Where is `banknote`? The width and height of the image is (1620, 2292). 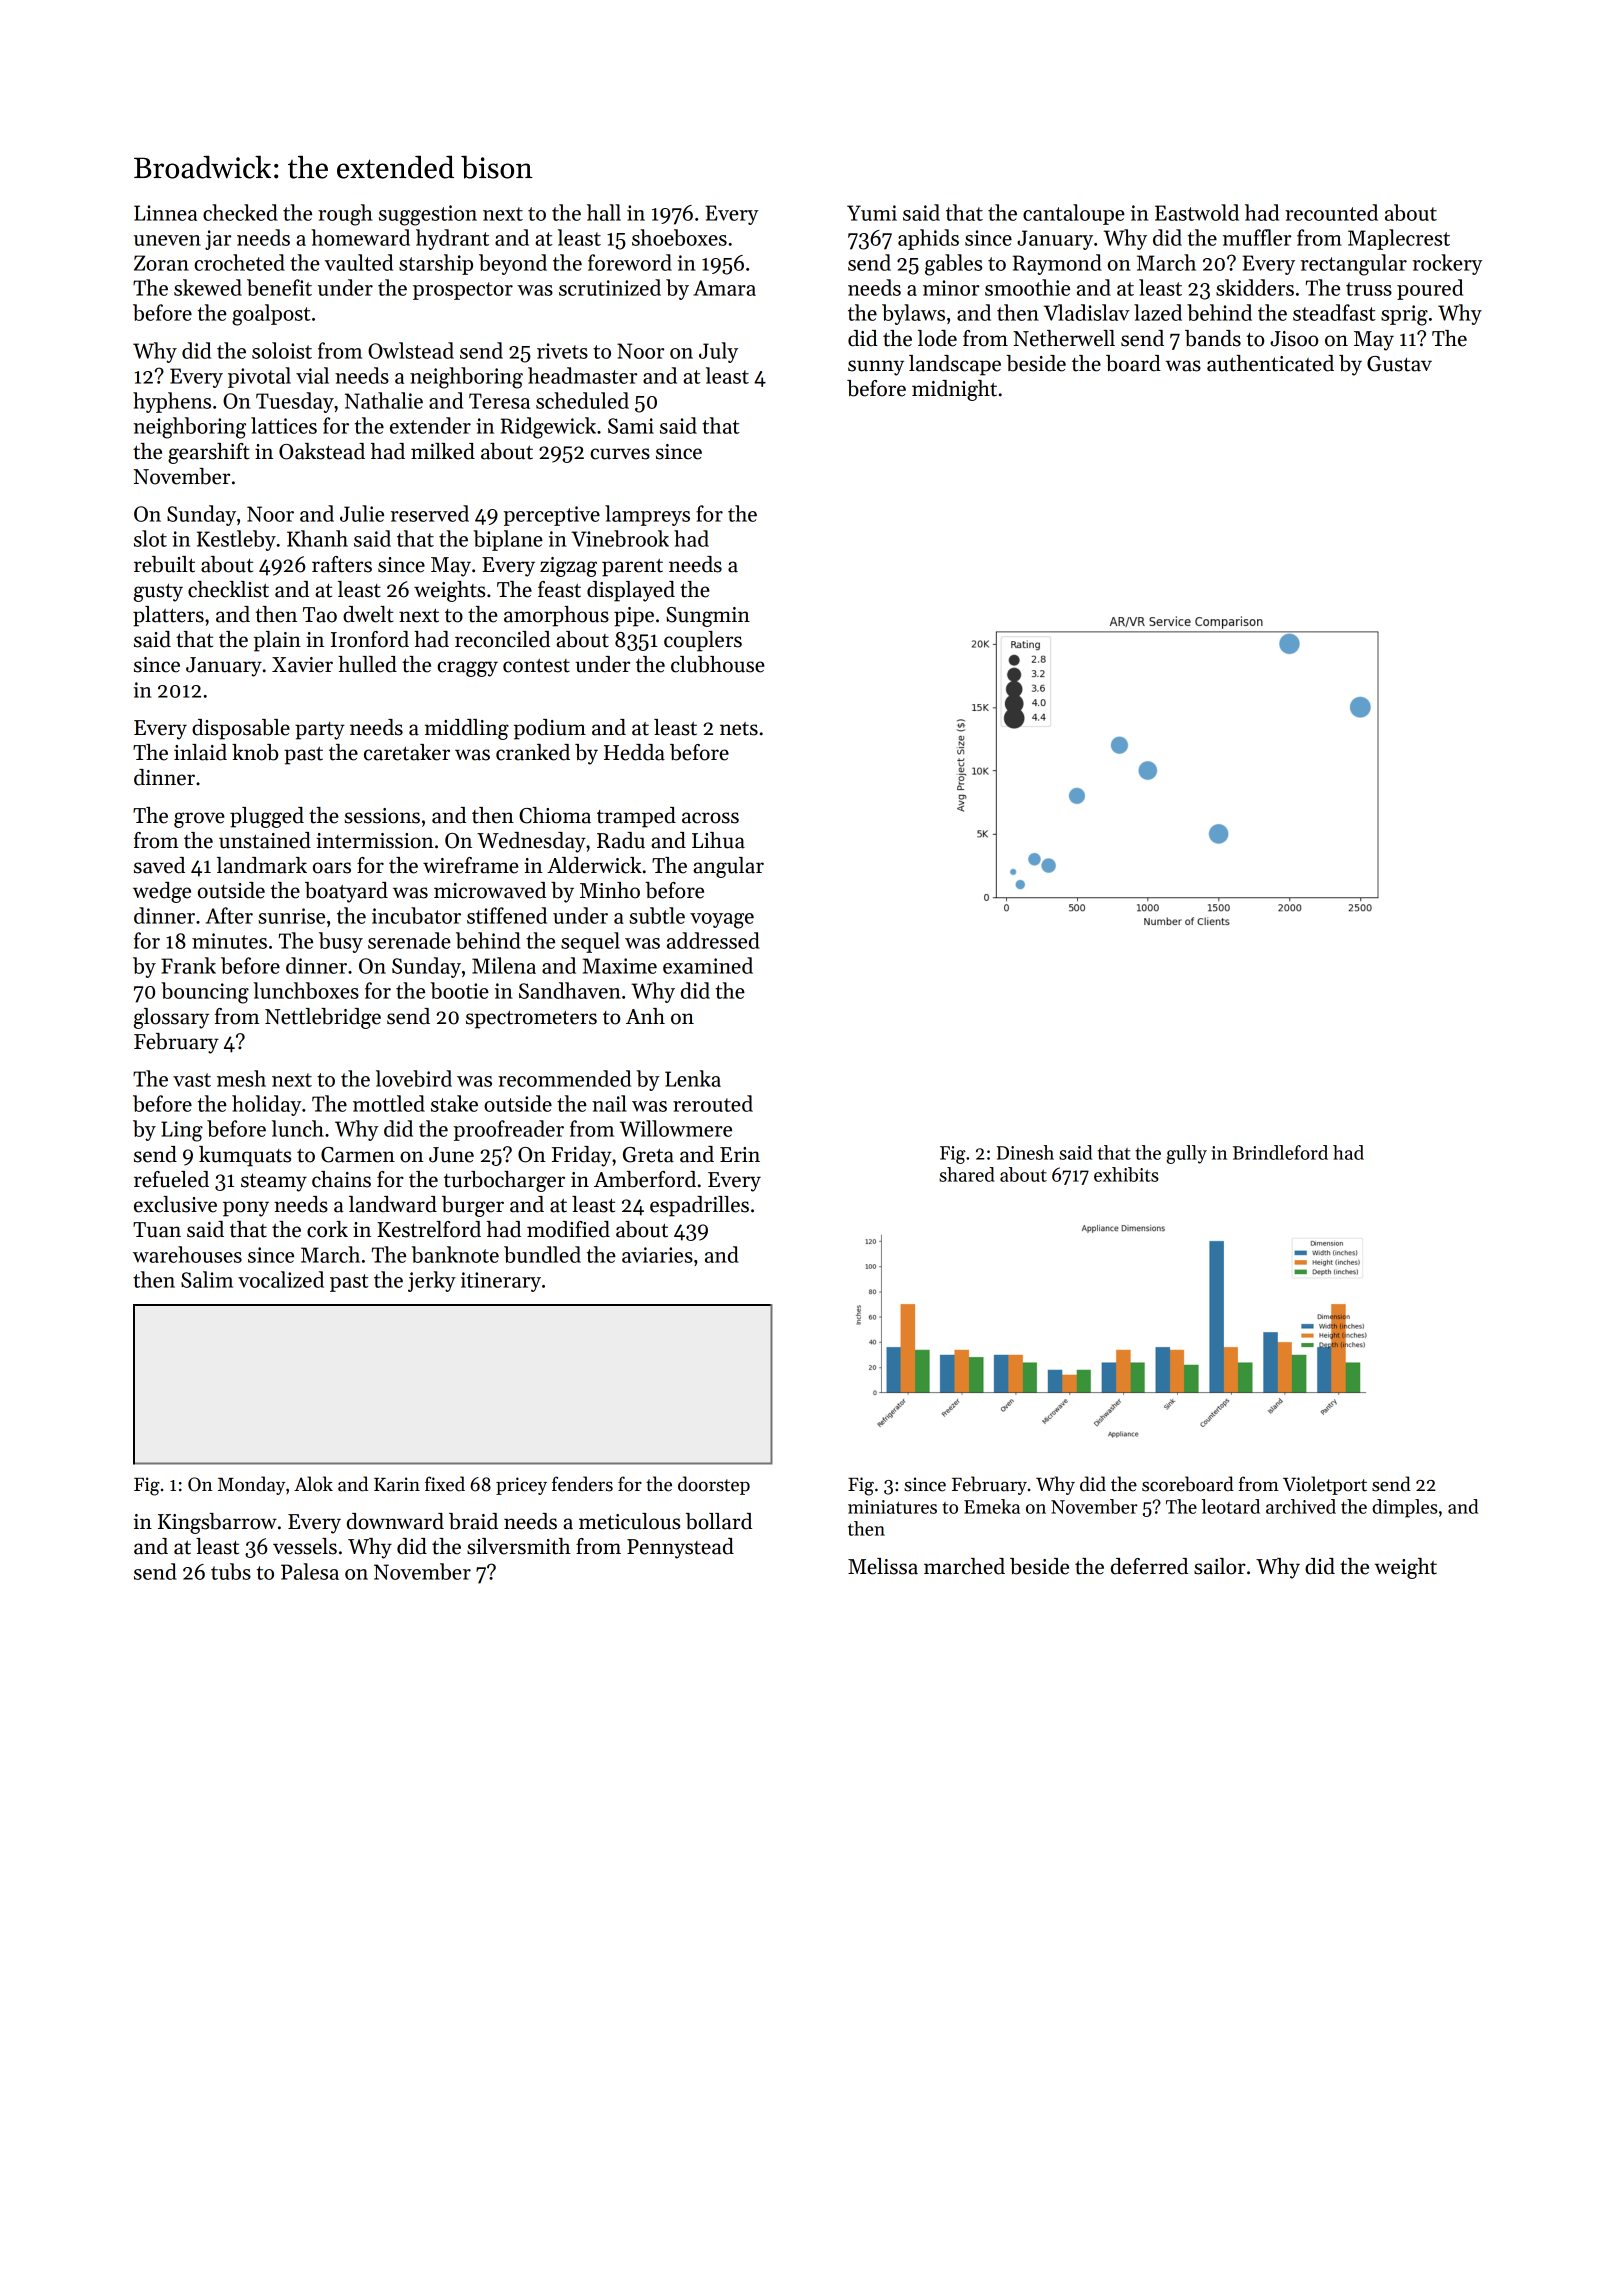 banknote is located at coordinates (455, 1254).
